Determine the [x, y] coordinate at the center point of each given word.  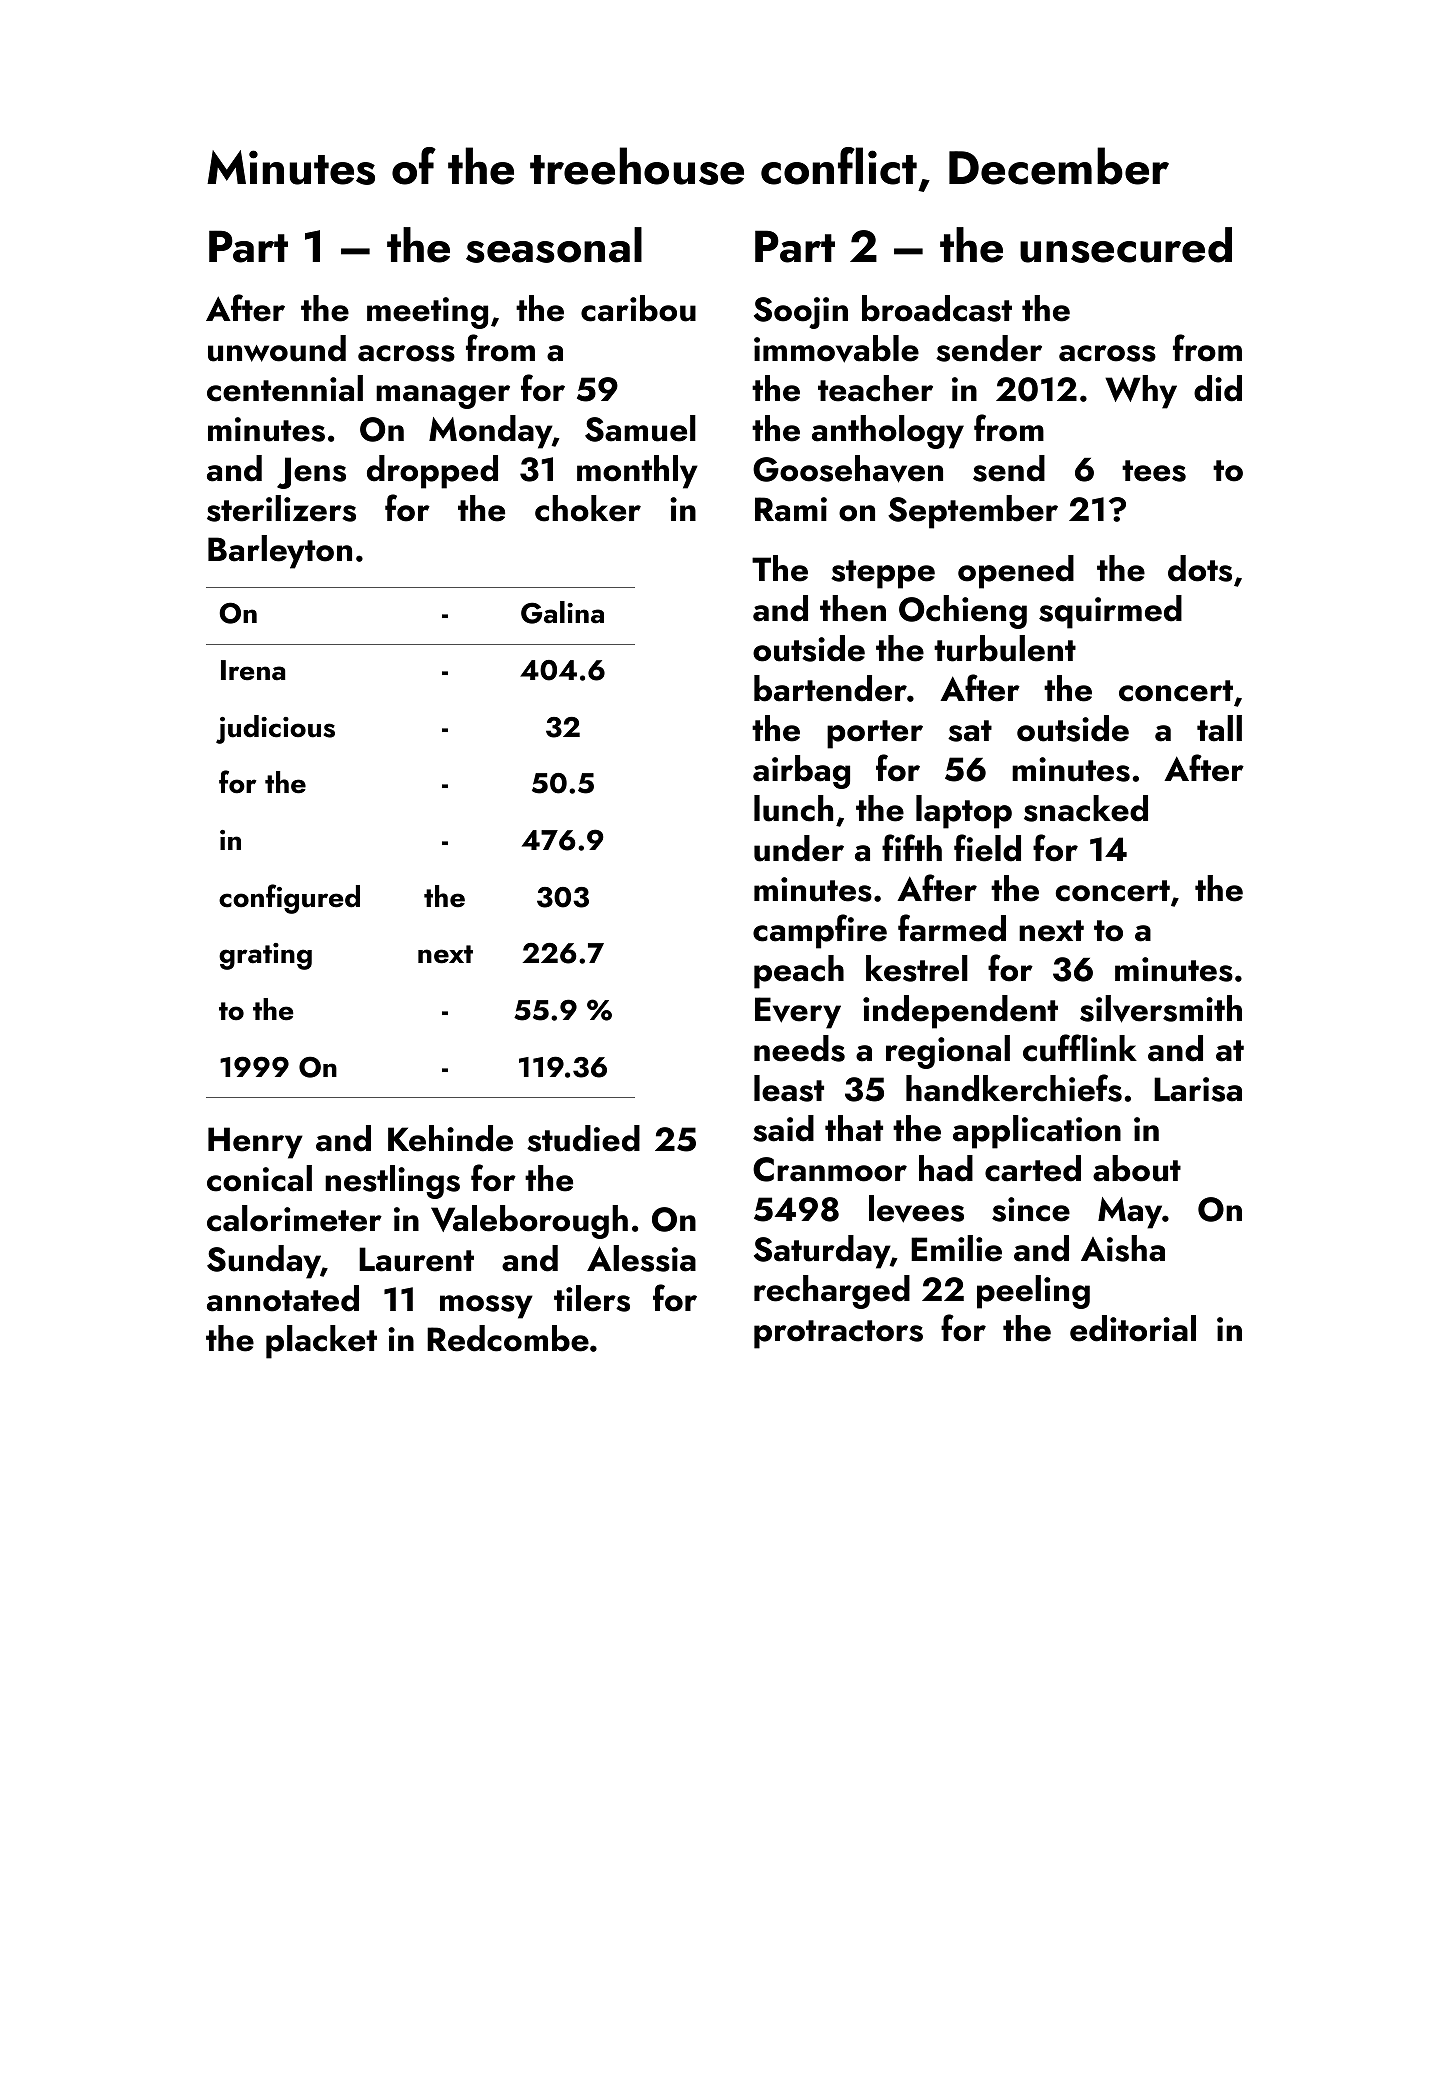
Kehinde [450, 1138]
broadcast [937, 308]
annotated [283, 1298]
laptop [964, 812]
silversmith [1161, 1009]
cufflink [1080, 1048]
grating [265, 956]
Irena [253, 670]
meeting [427, 313]
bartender [830, 688]
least [789, 1088]
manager [443, 397]
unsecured [1126, 245]
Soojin [801, 313]
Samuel [640, 428]
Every [798, 1013]
